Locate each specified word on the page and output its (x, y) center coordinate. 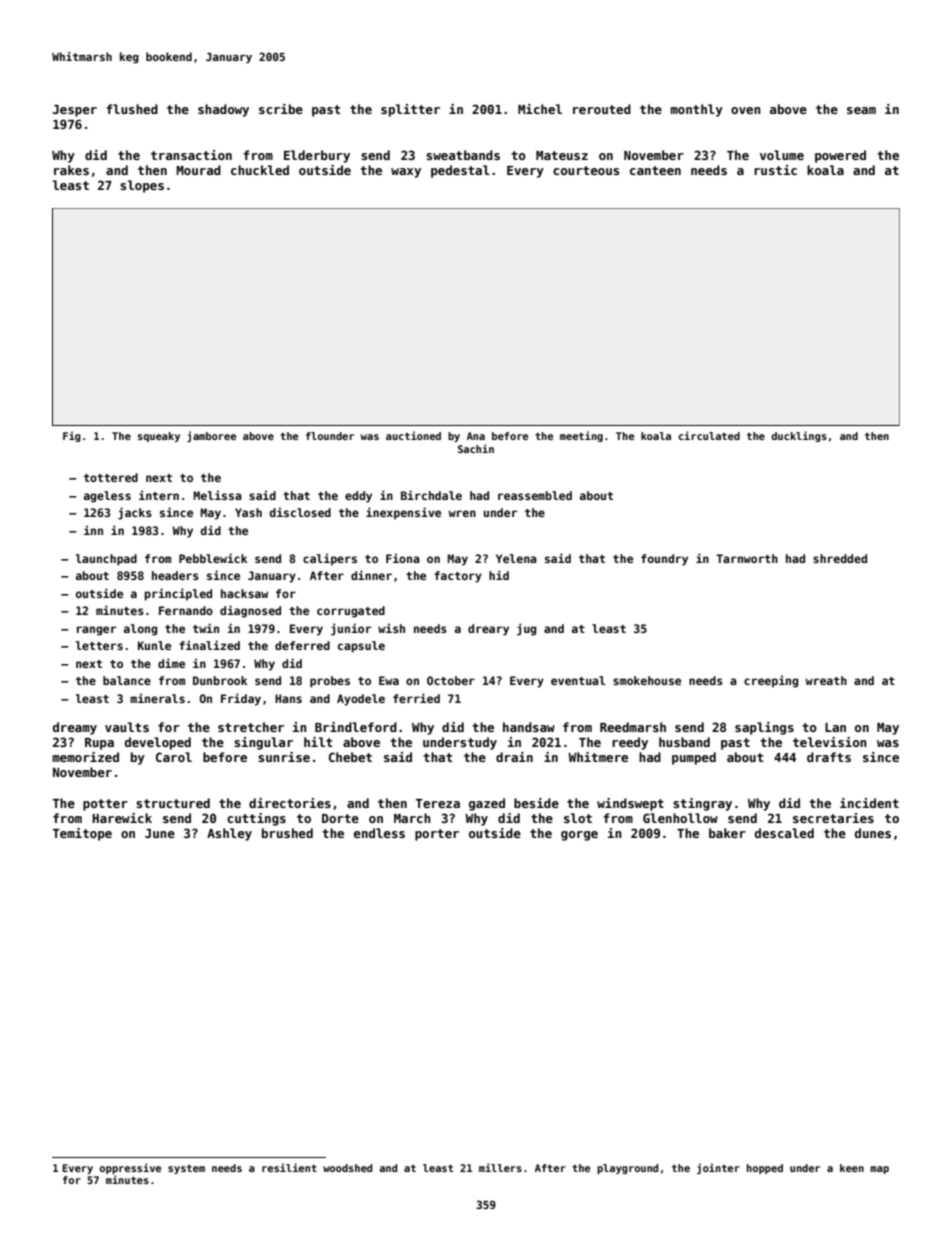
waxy (406, 173)
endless (379, 833)
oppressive (130, 1168)
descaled (784, 833)
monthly (696, 110)
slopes (142, 186)
